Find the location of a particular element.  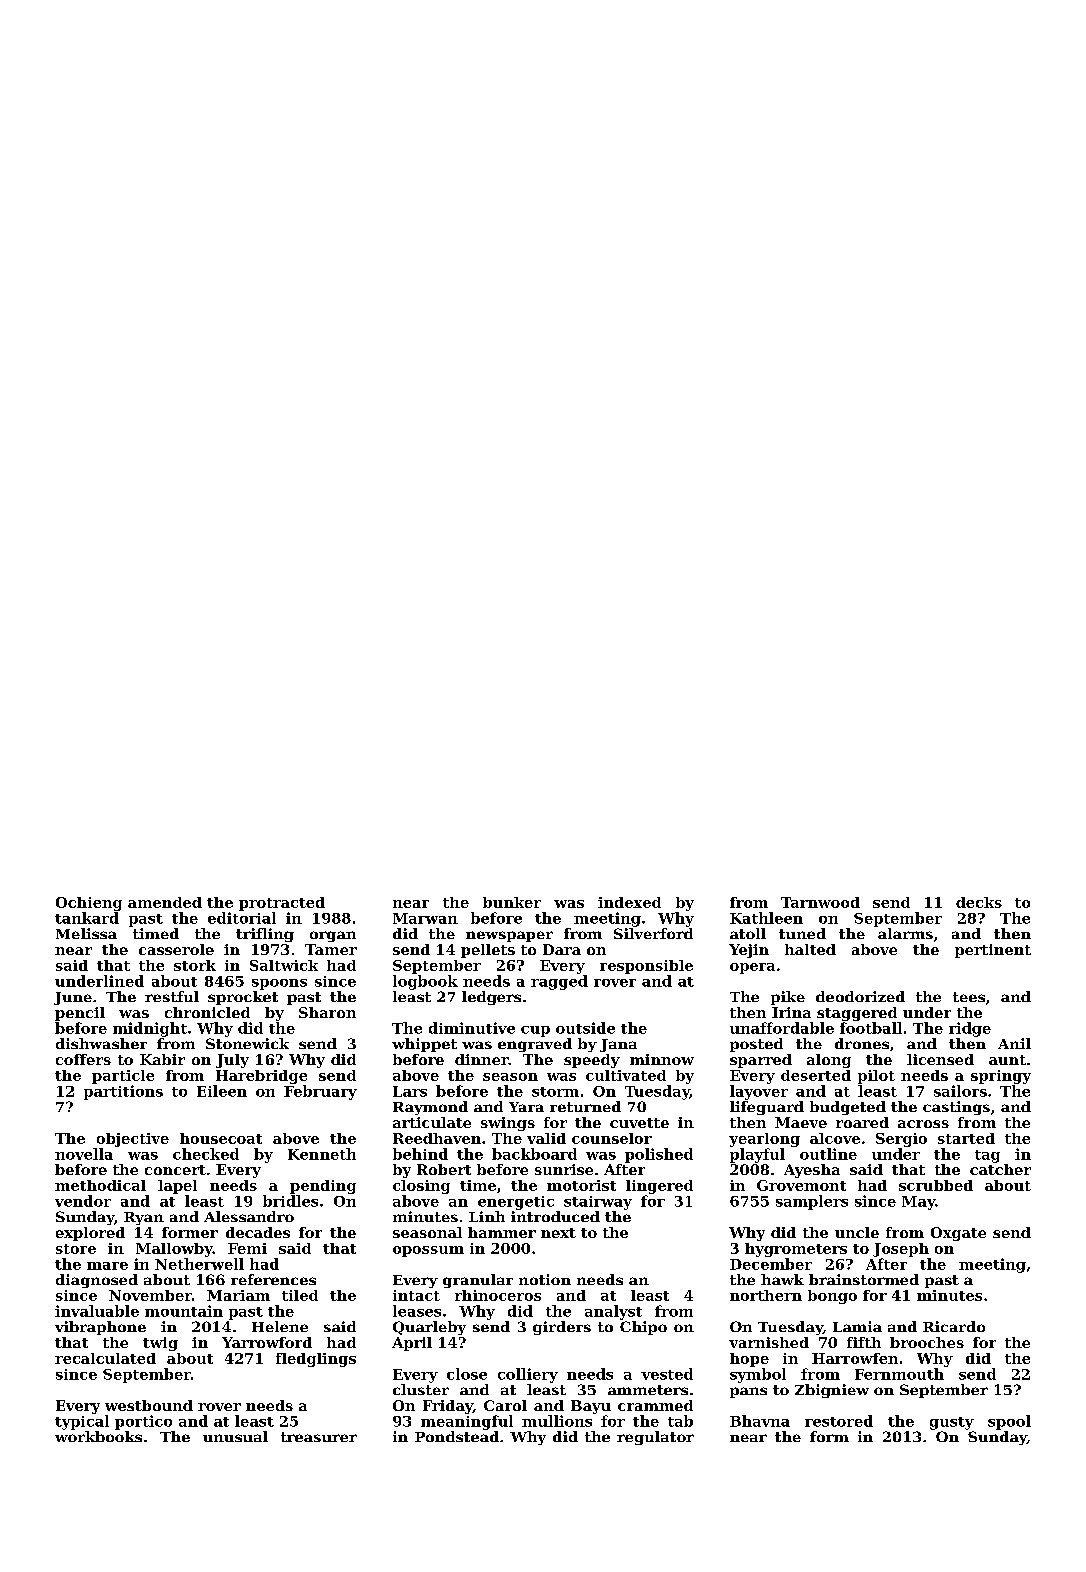

regulator is located at coordinates (655, 1438).
